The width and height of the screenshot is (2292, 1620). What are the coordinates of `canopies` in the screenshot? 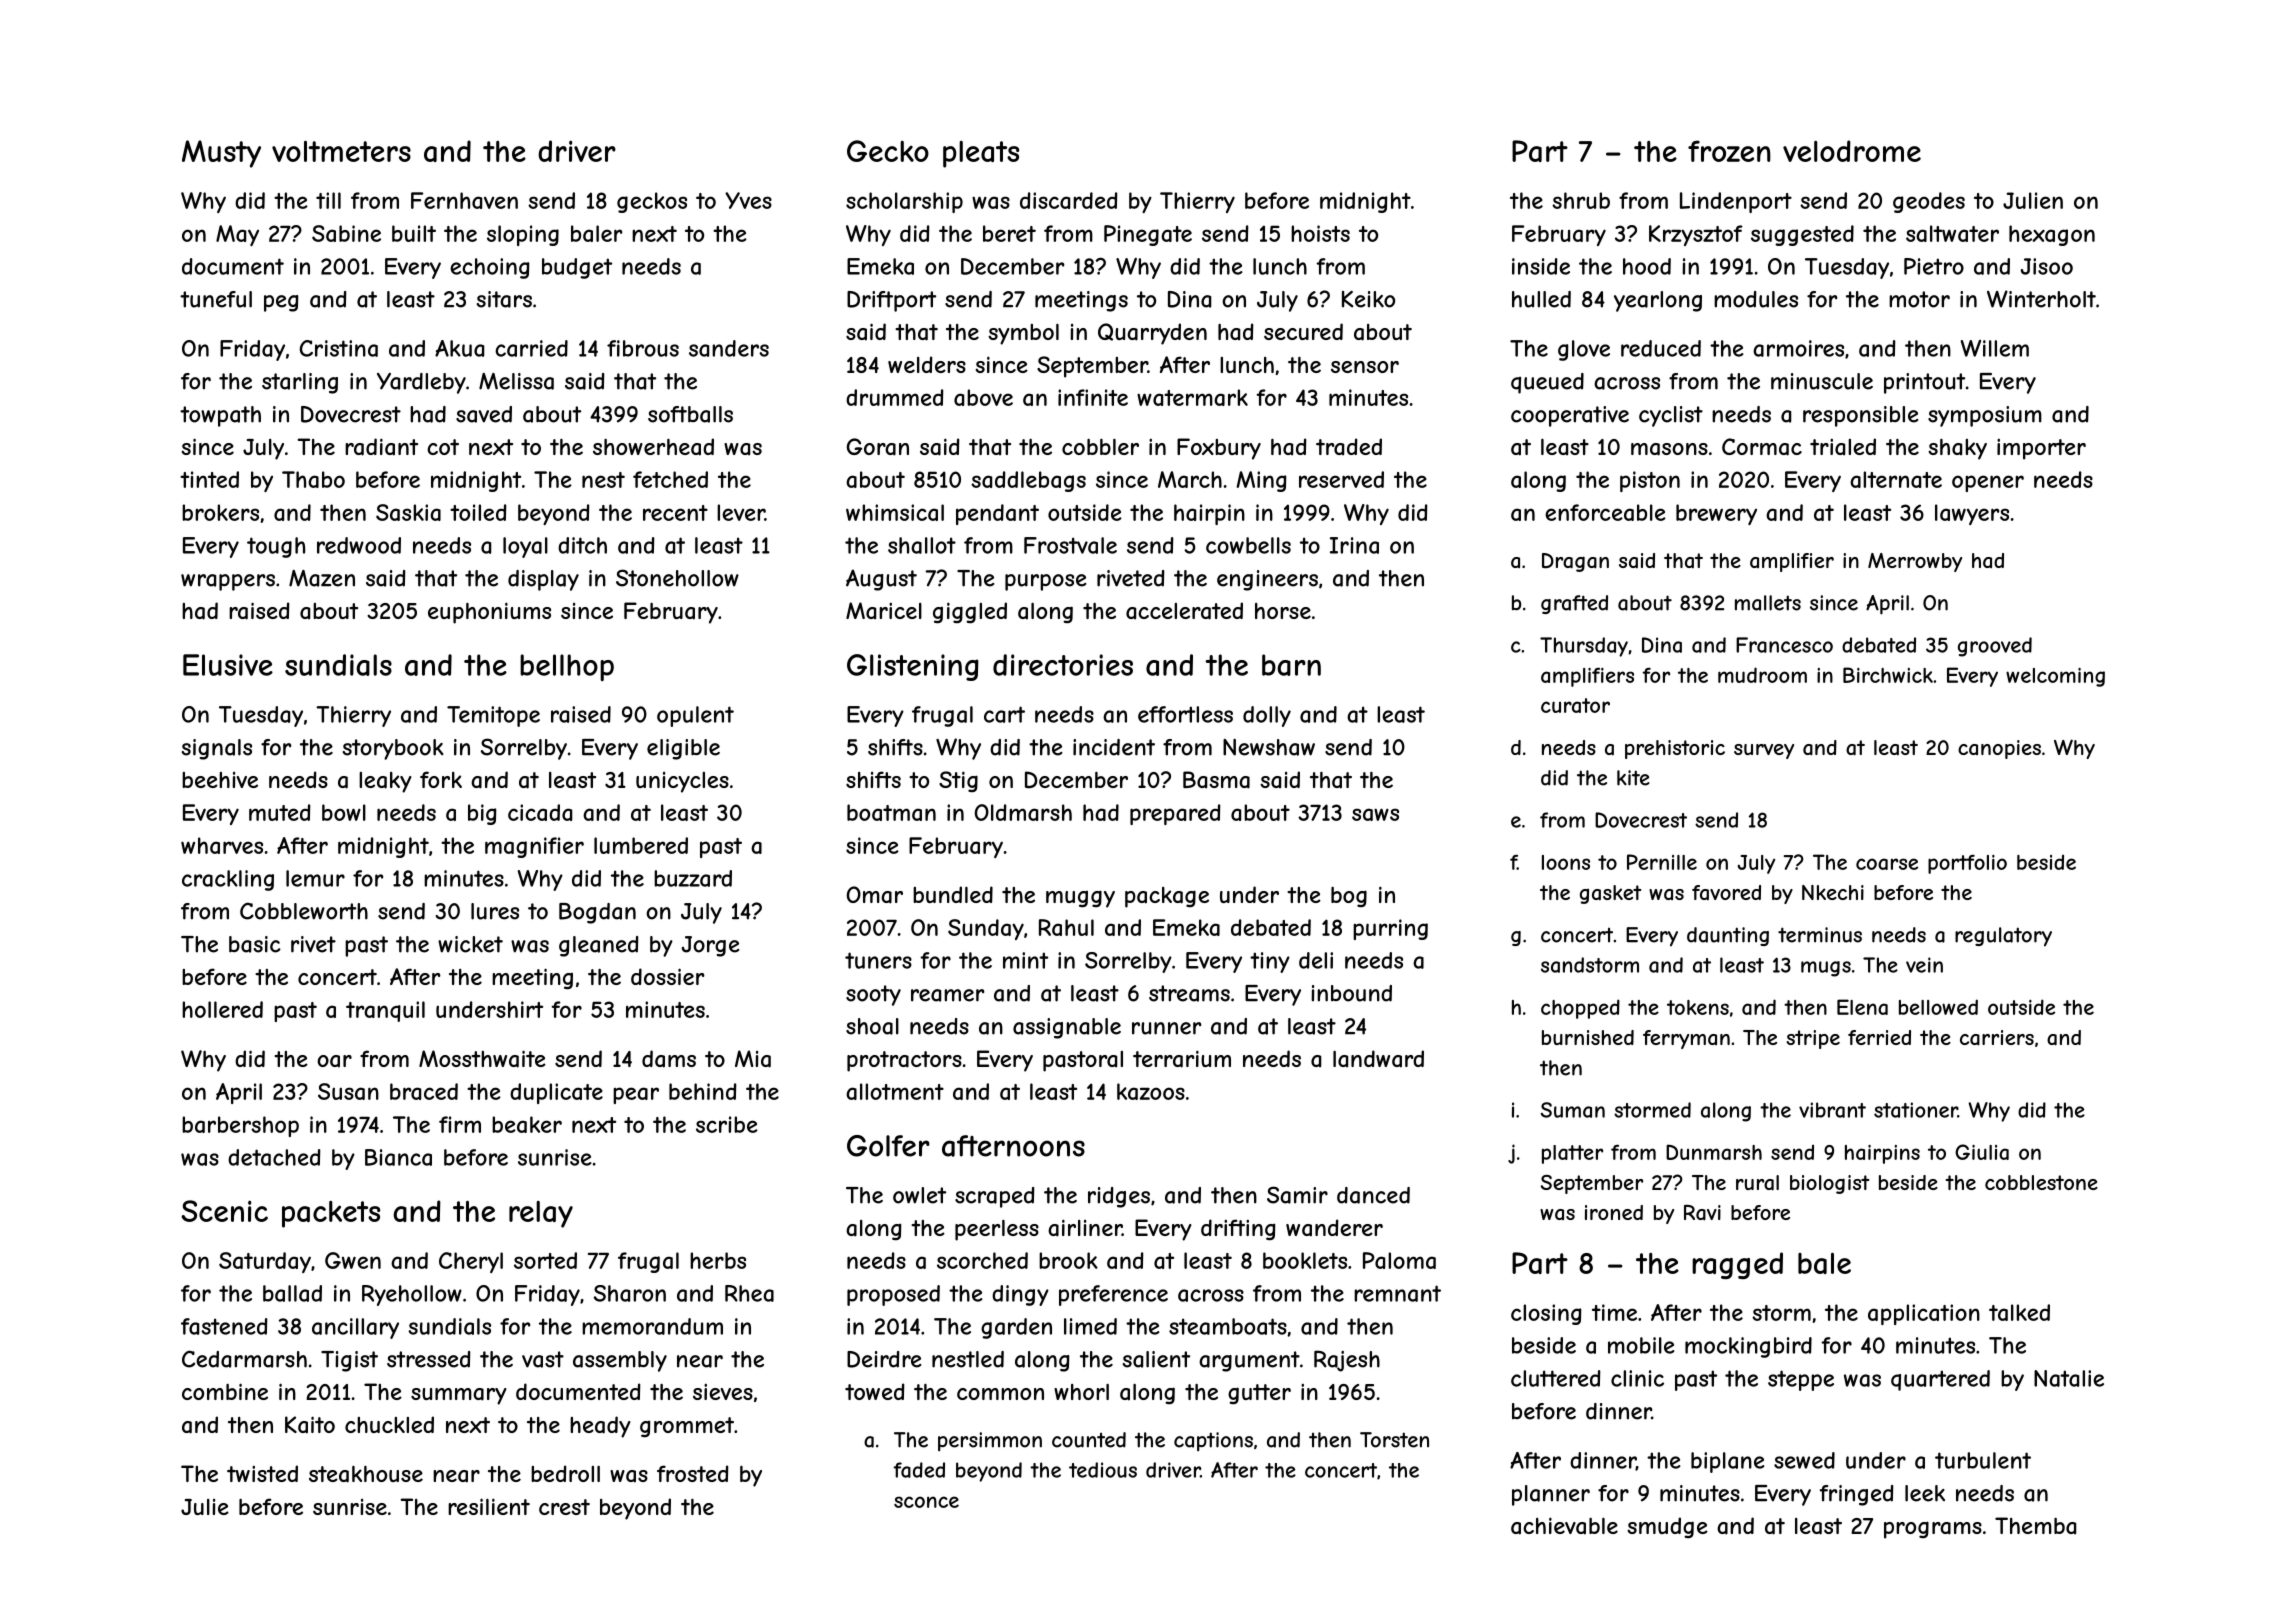 It's located at (1999, 749).
